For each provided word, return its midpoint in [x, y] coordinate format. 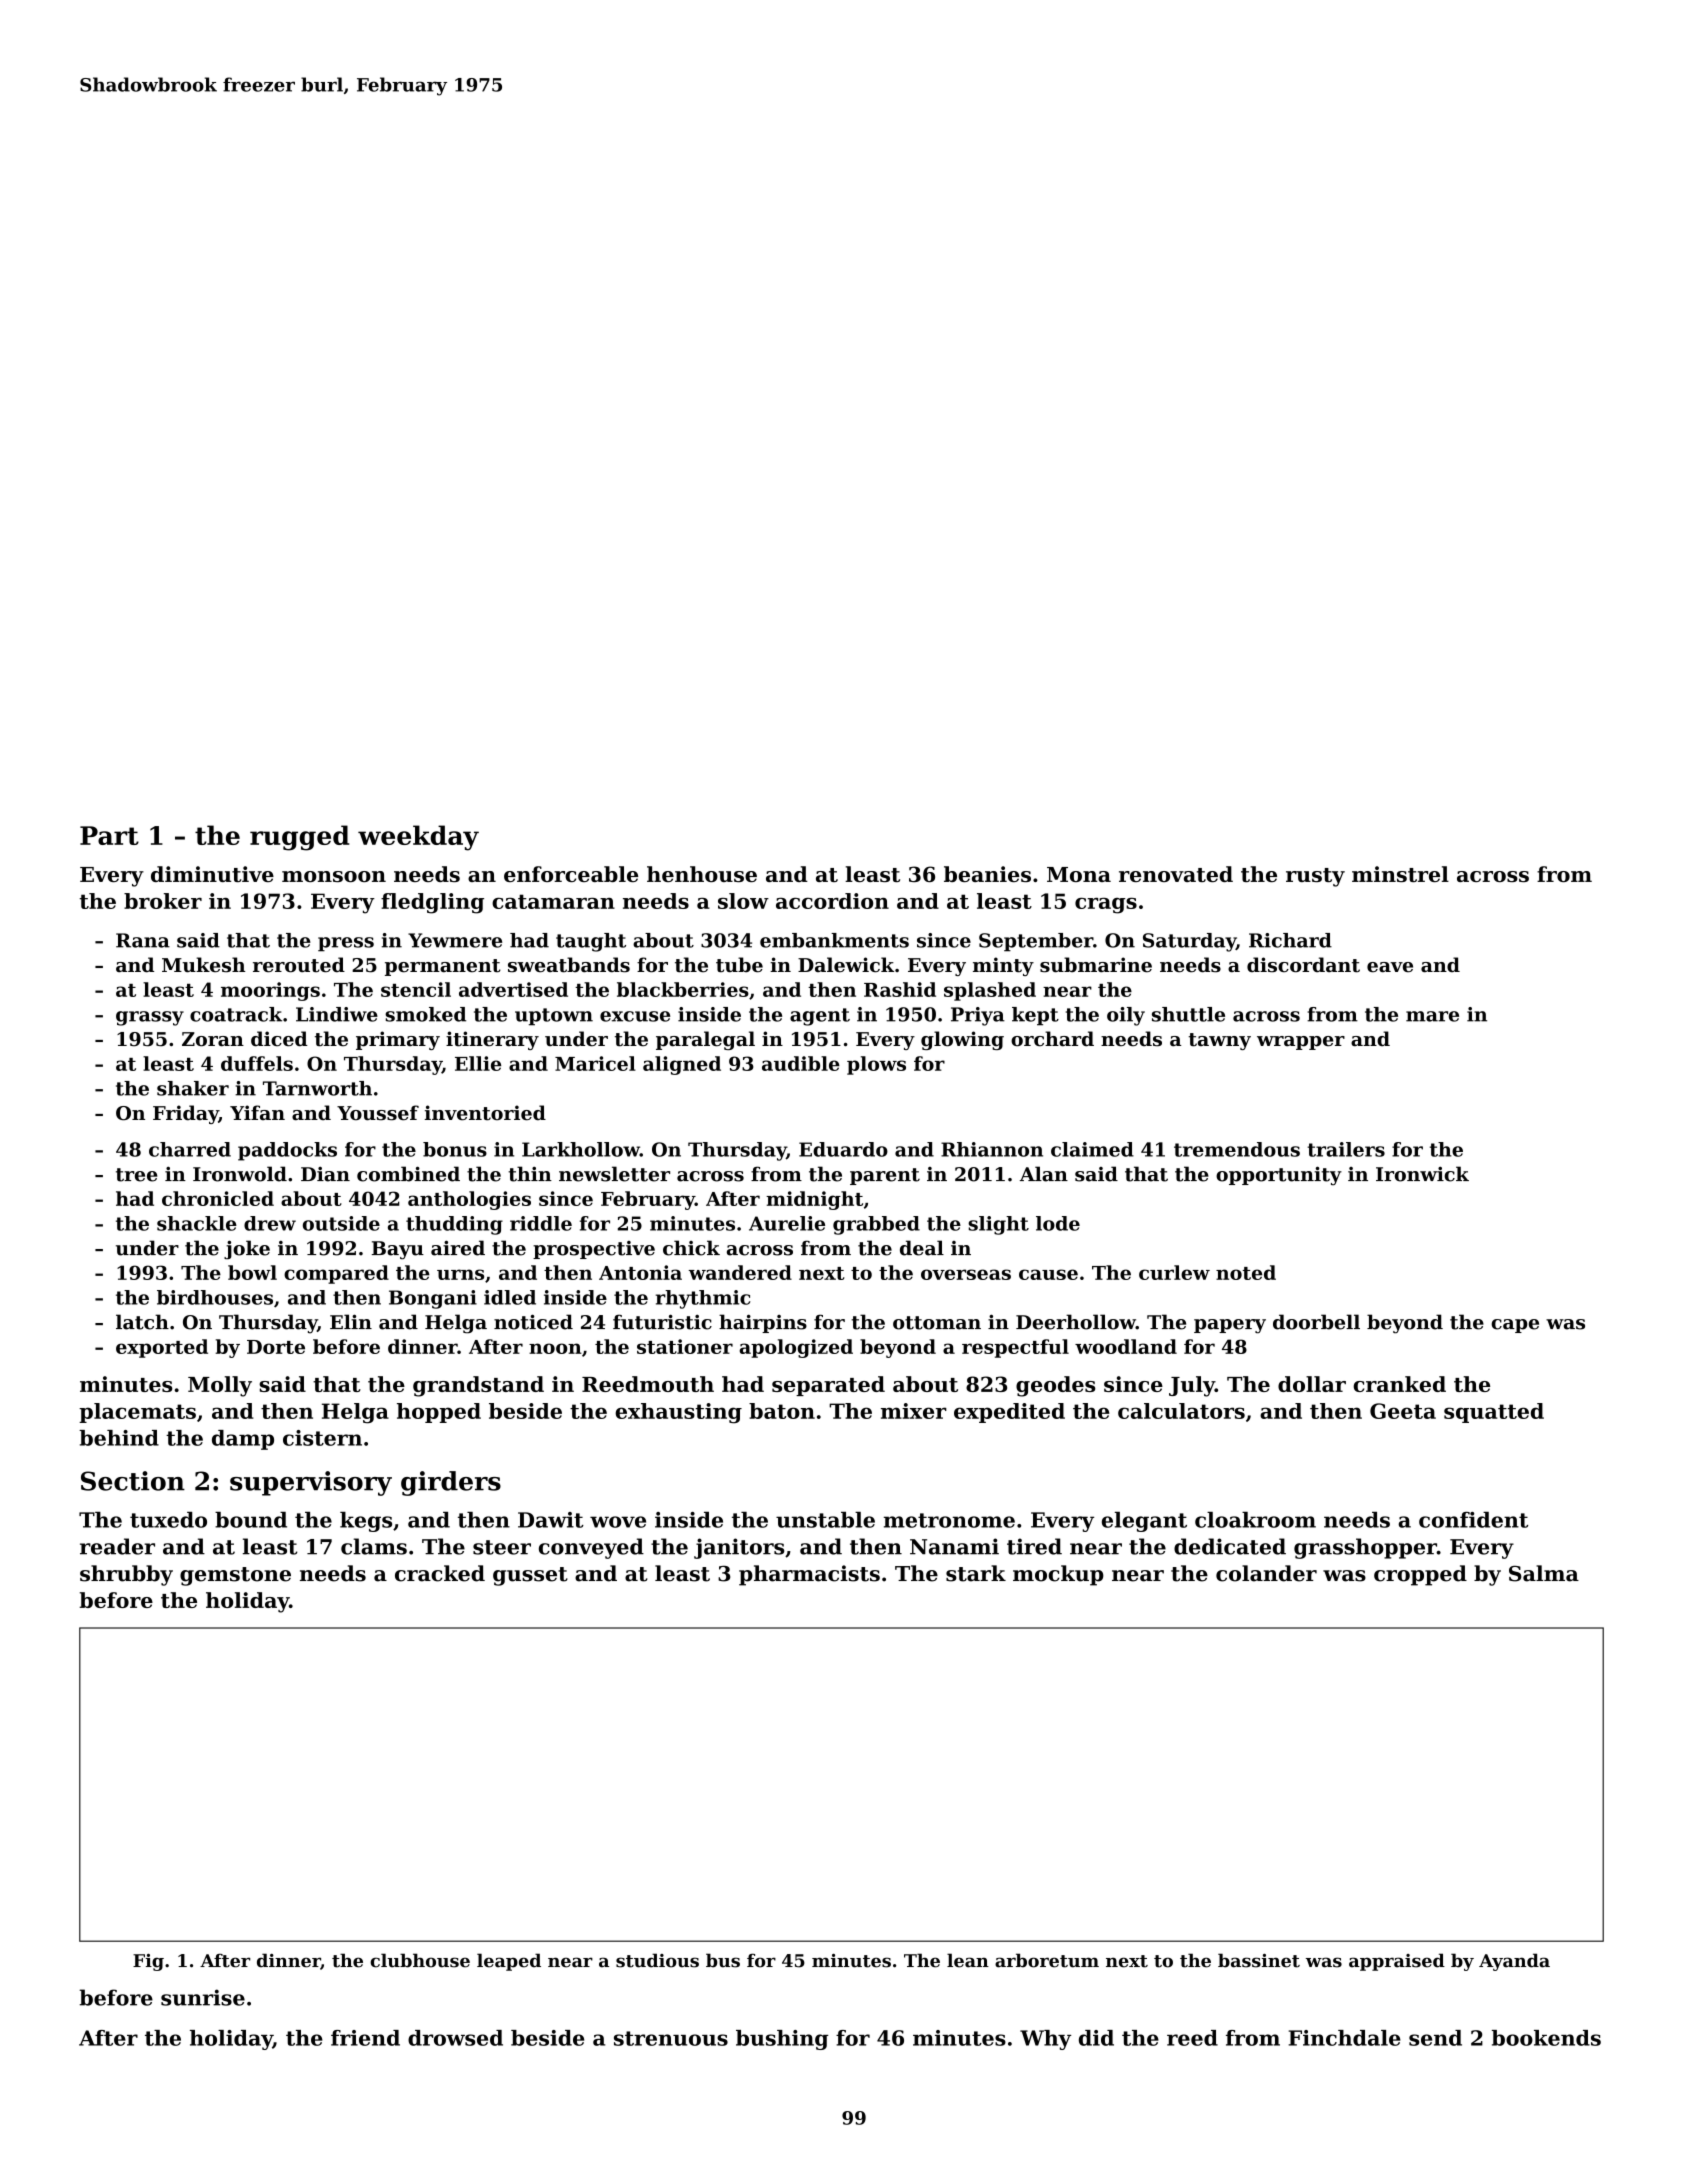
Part [109, 835]
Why [1045, 2040]
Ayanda [1514, 1962]
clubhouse [420, 1960]
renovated [1176, 874]
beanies [987, 874]
